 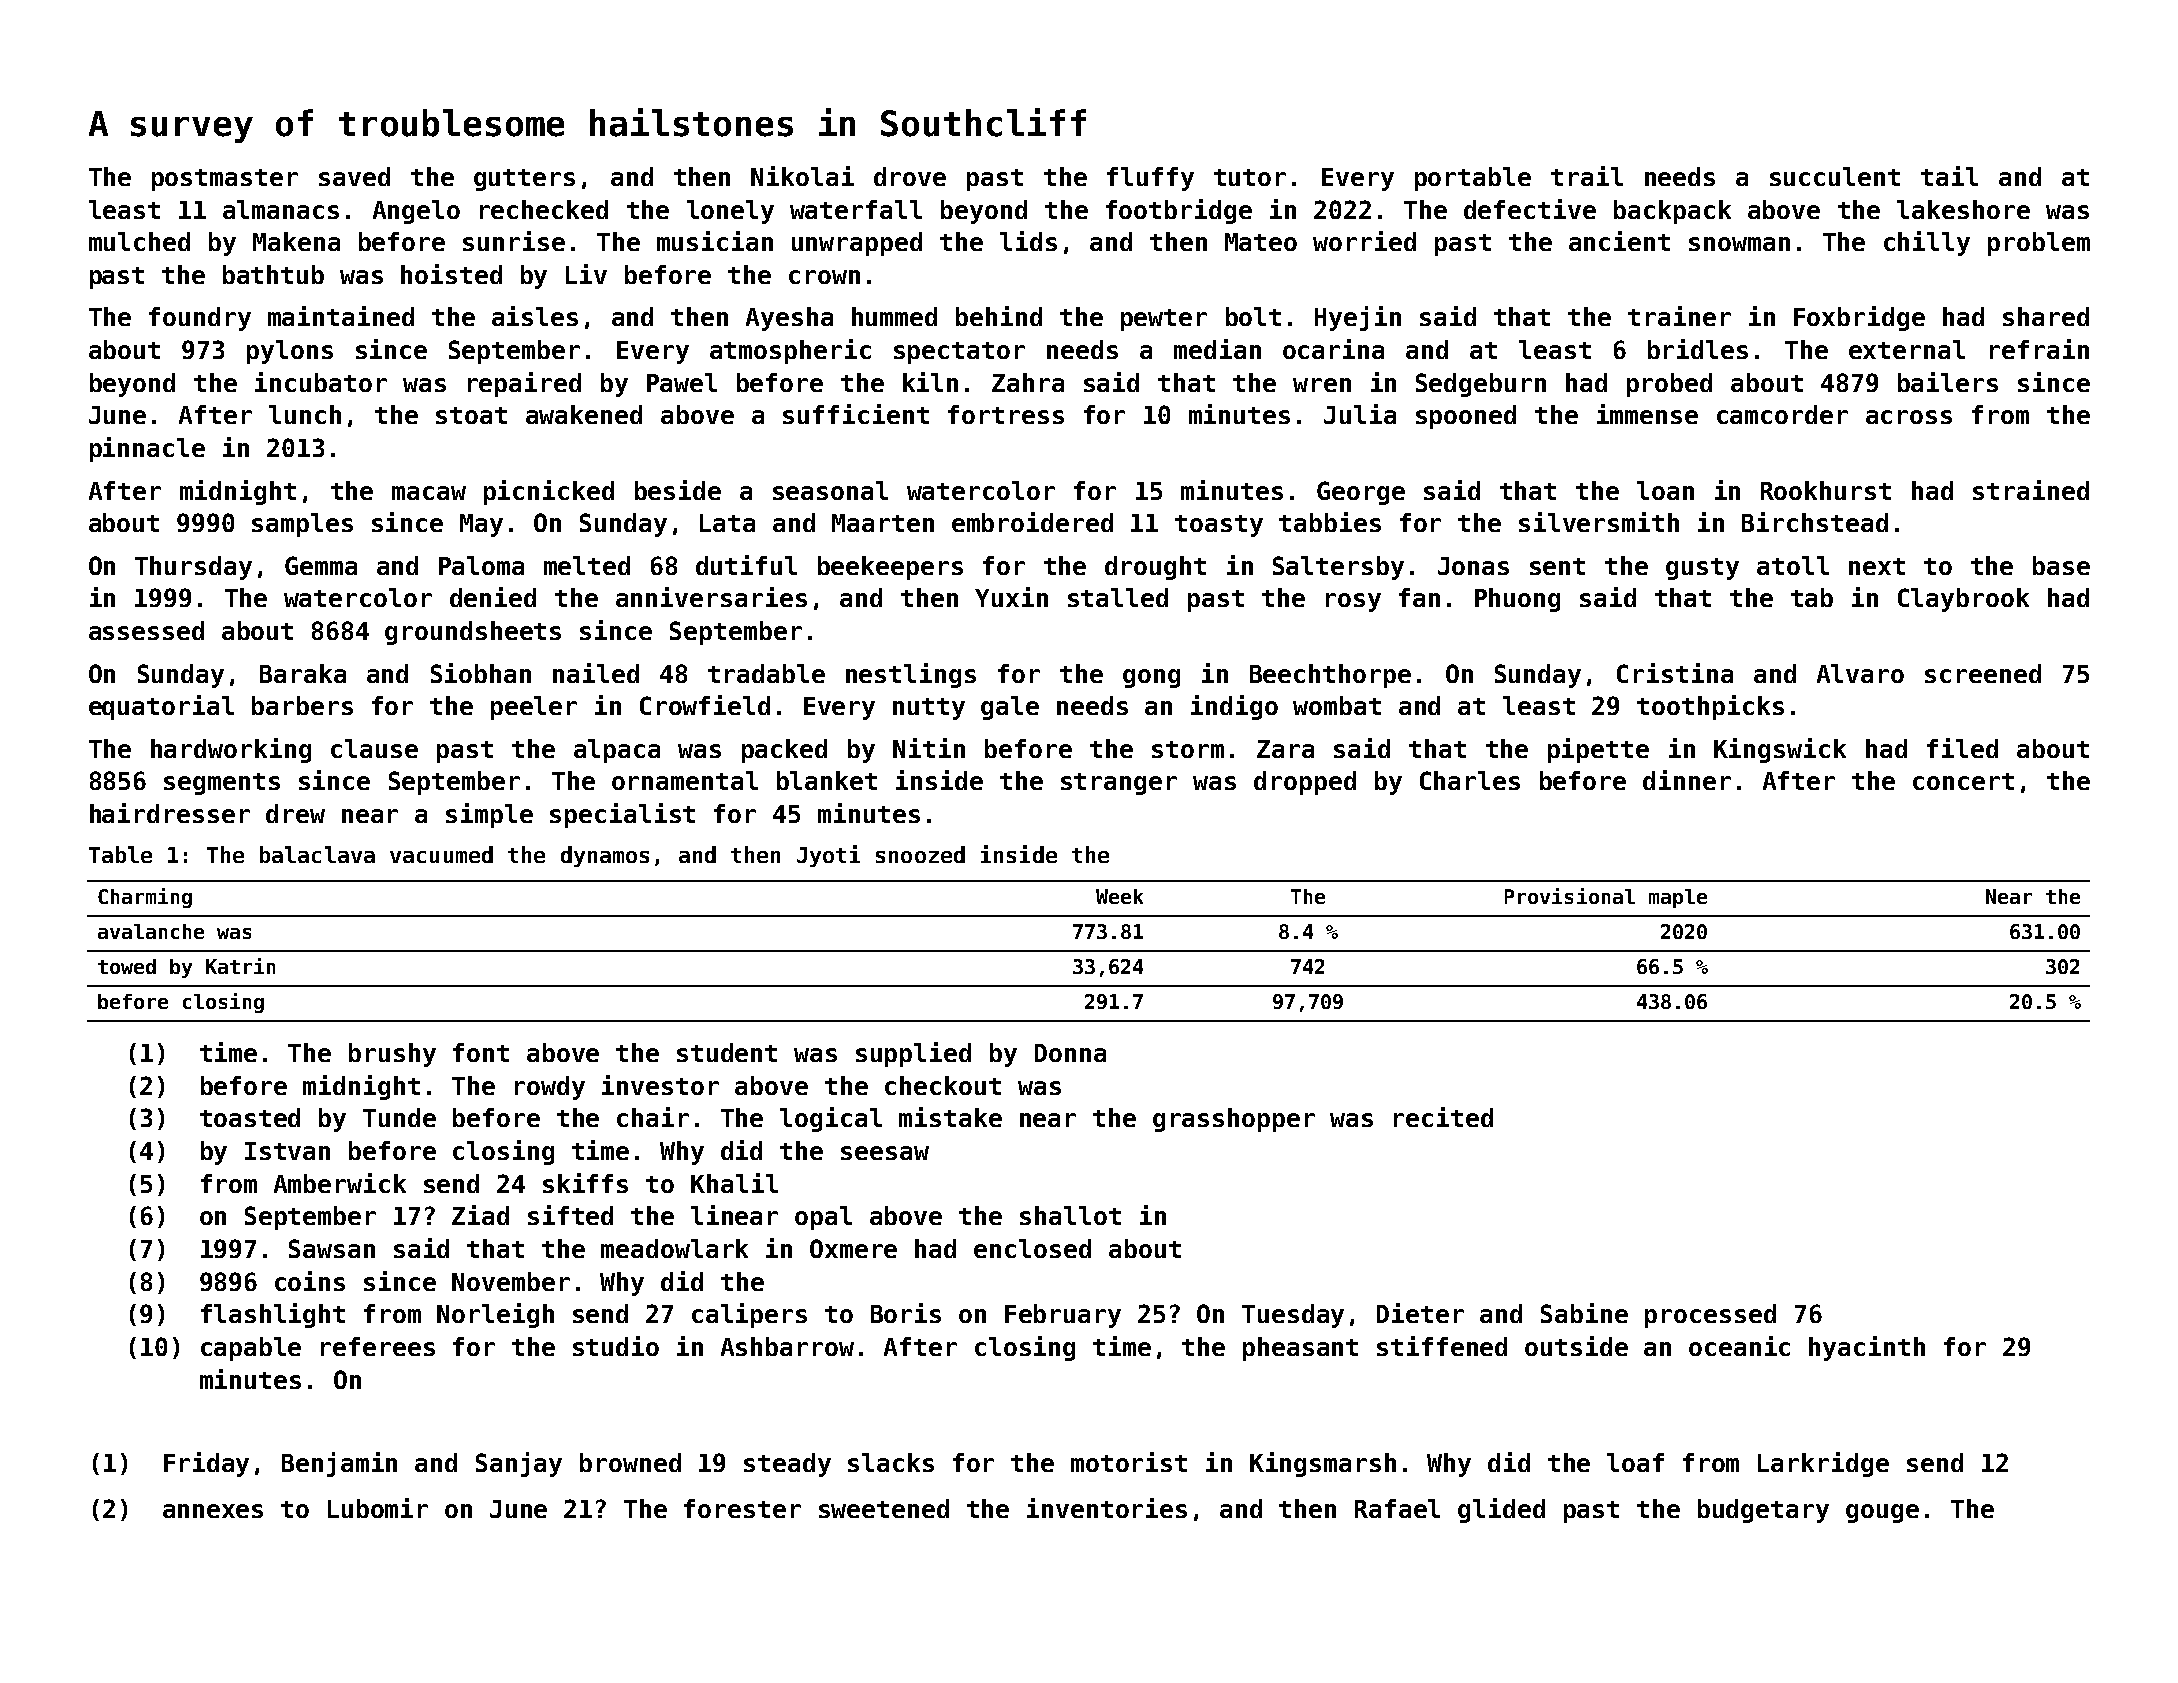 What do you see at coordinates (139, 241) in the page?
I see `mulched` at bounding box center [139, 241].
